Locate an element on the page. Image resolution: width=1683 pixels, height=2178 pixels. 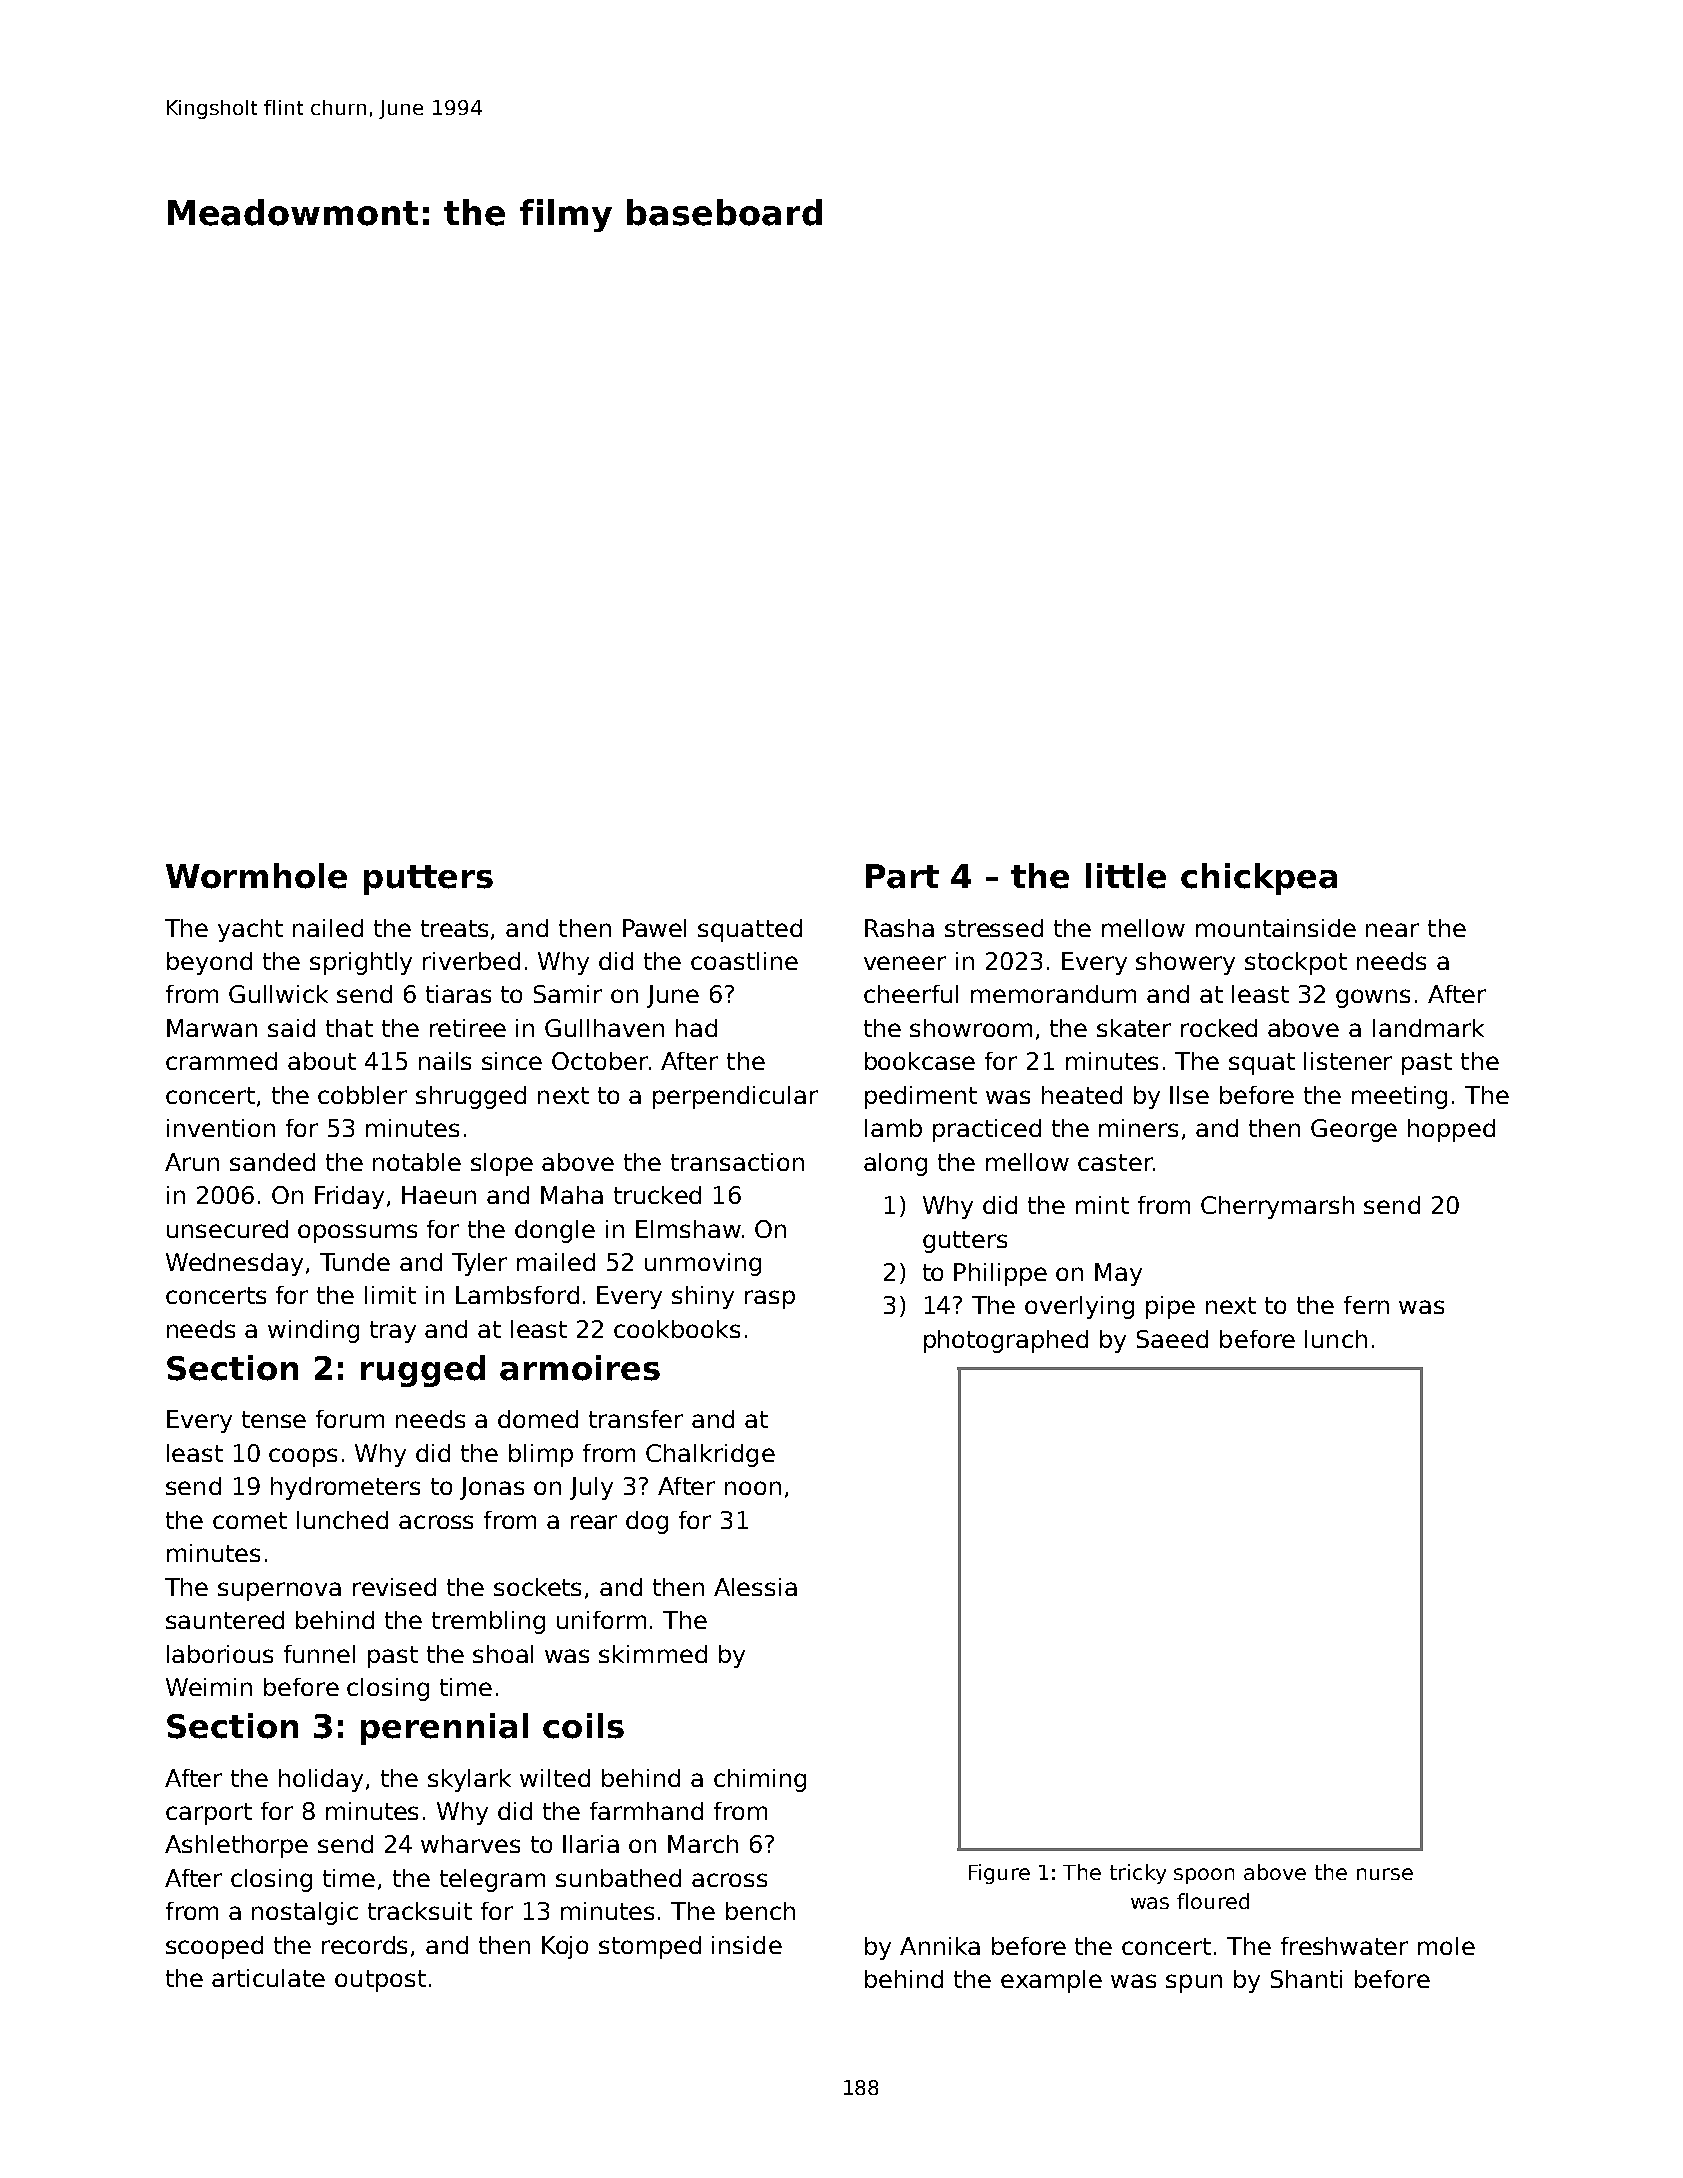
Saeed is located at coordinates (1172, 1339).
